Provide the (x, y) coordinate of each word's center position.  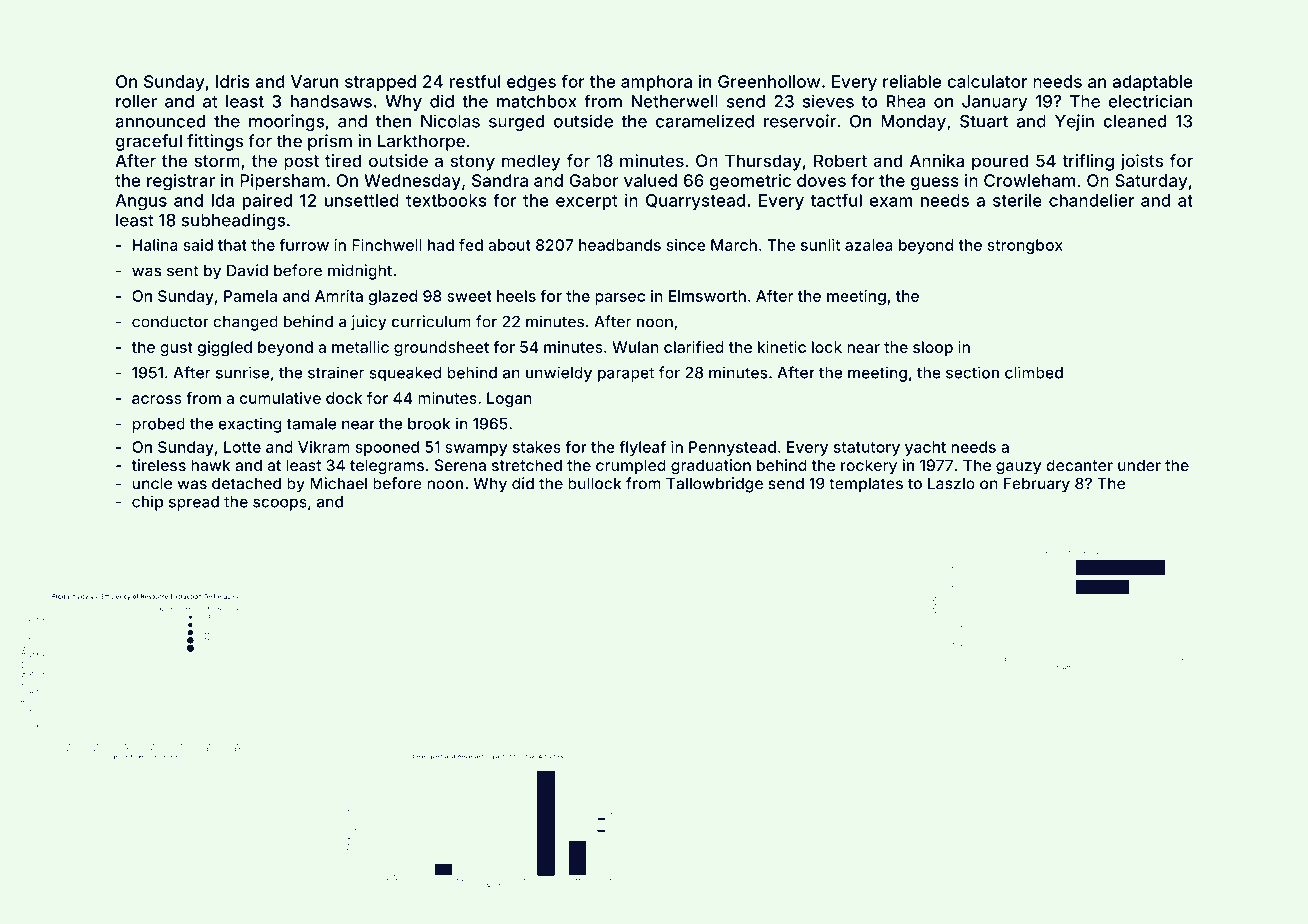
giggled (224, 349)
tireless (159, 465)
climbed (1034, 372)
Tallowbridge (714, 485)
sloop (933, 348)
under (1139, 465)
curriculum (431, 321)
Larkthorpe (421, 142)
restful (475, 81)
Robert (840, 160)
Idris (233, 81)
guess (935, 184)
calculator (987, 81)
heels (516, 296)
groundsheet (441, 349)
